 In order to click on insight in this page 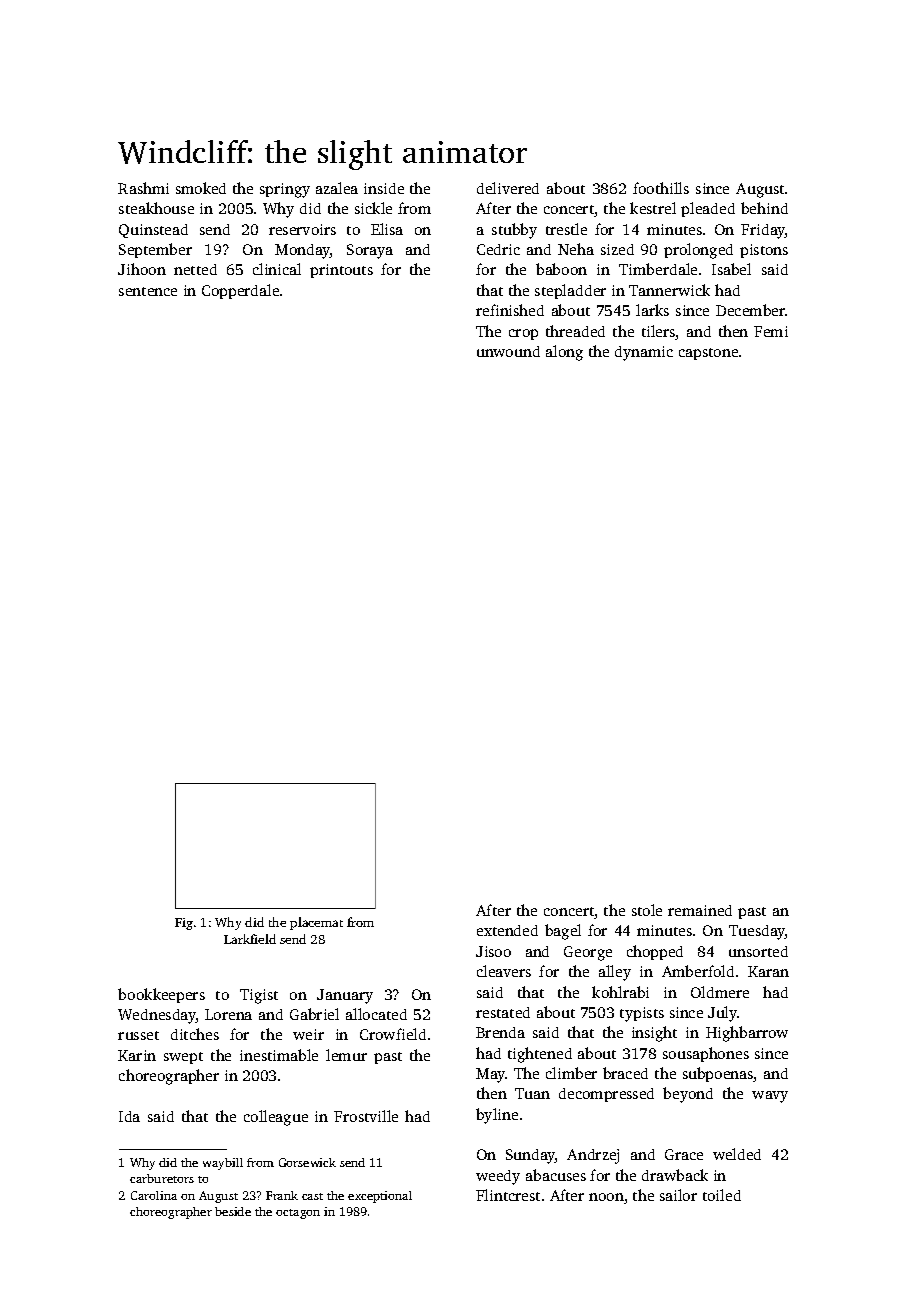, I will do `click(654, 1034)`.
